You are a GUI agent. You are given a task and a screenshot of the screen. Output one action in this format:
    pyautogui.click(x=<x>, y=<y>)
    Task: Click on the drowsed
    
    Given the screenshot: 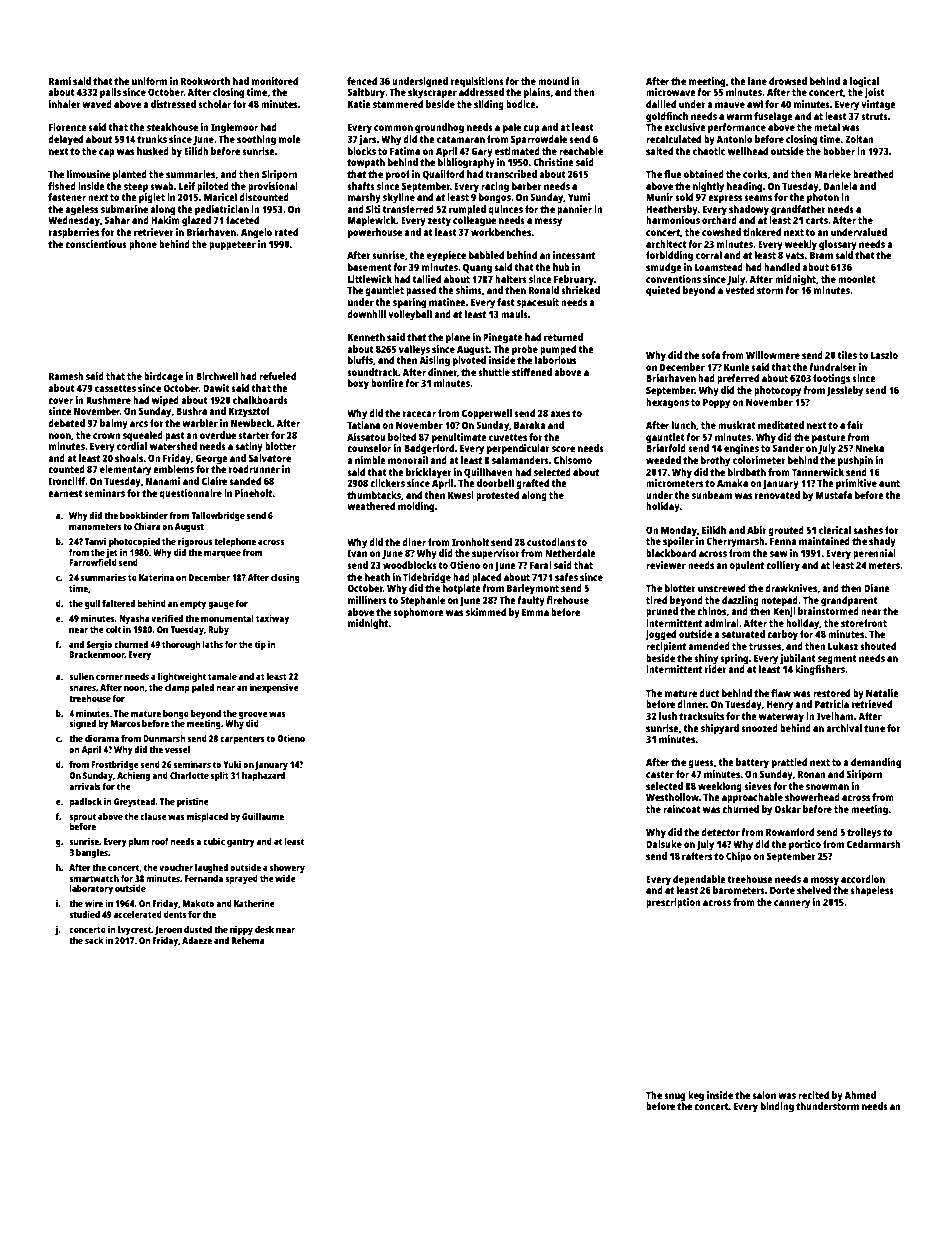 What is the action you would take?
    pyautogui.click(x=788, y=81)
